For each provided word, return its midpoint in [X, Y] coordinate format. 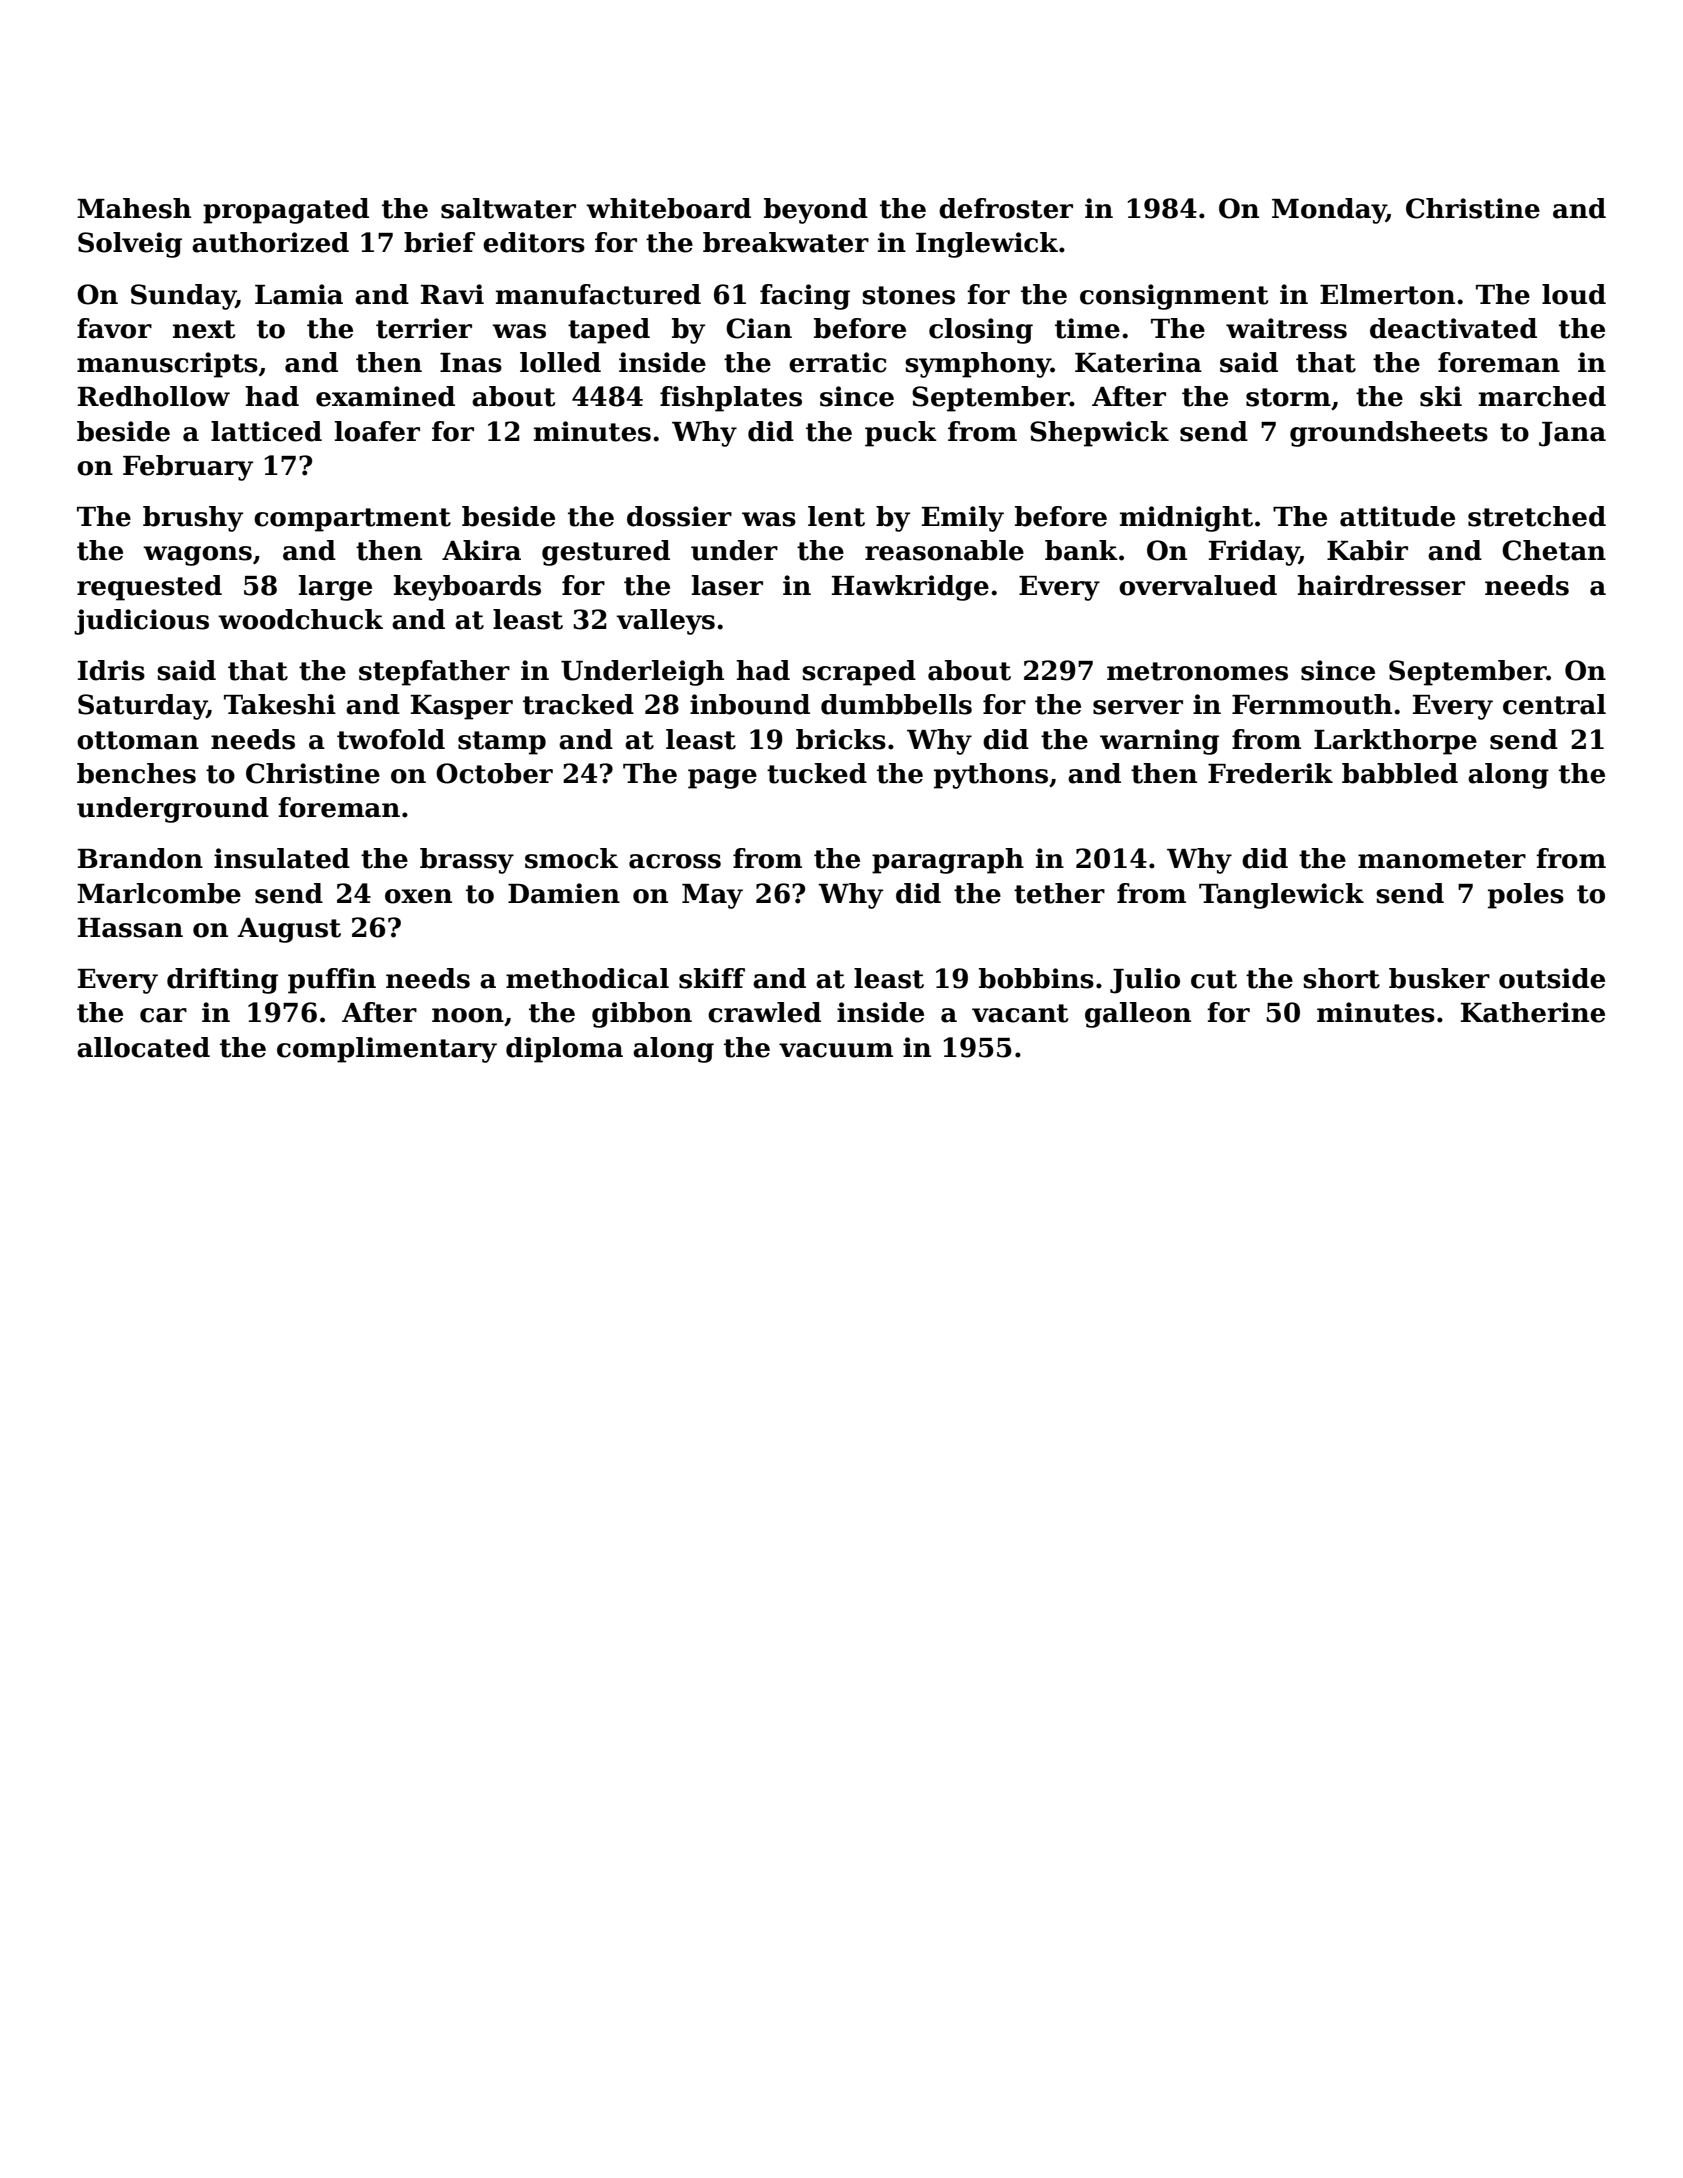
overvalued [1198, 585]
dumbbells [896, 704]
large [335, 588]
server [1138, 707]
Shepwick [1099, 434]
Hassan [130, 928]
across [675, 861]
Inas [471, 363]
